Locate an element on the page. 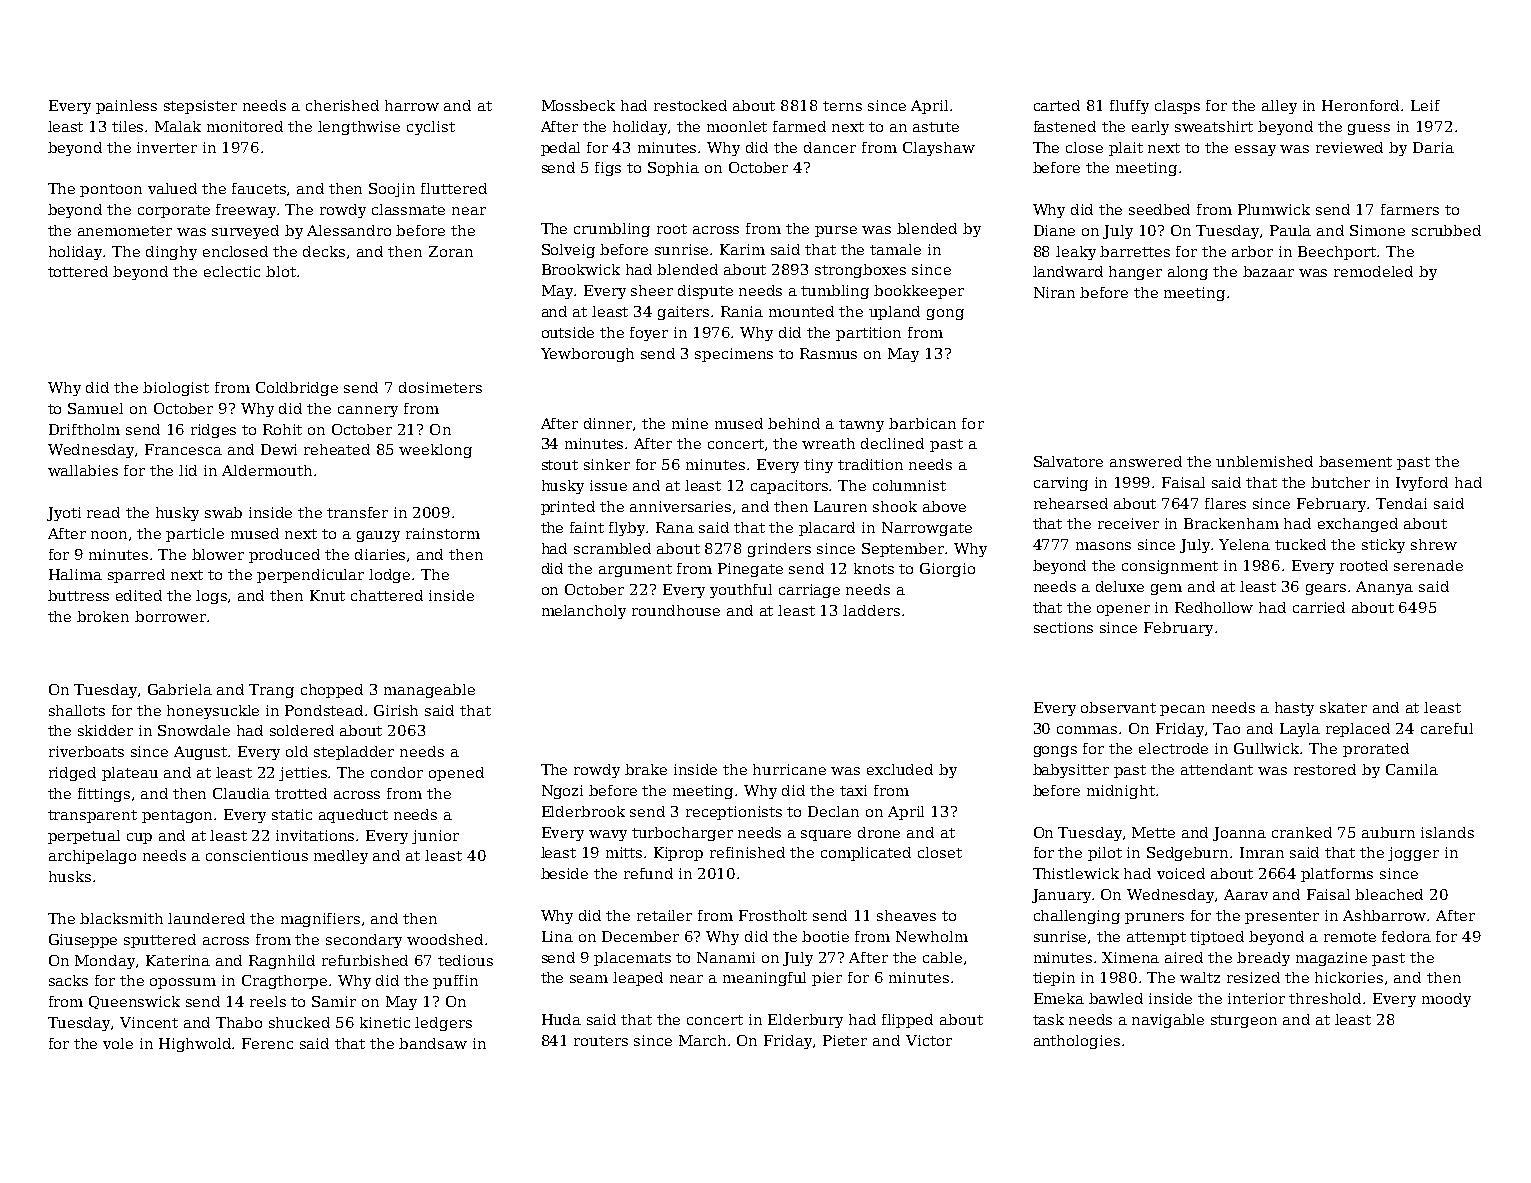  stepsister is located at coordinates (200, 107).
